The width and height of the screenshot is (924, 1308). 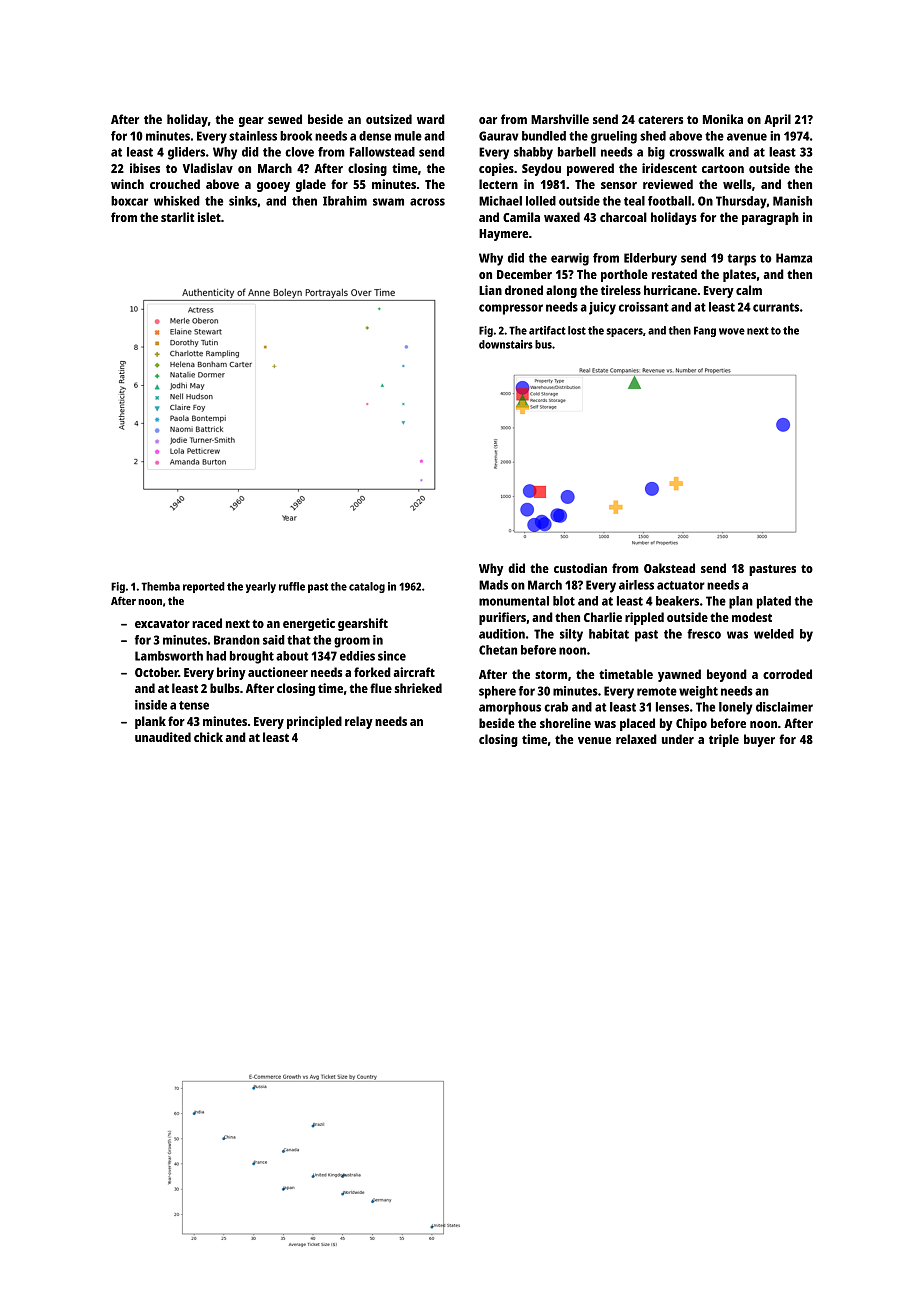 I want to click on downstairs, so click(x=506, y=344).
